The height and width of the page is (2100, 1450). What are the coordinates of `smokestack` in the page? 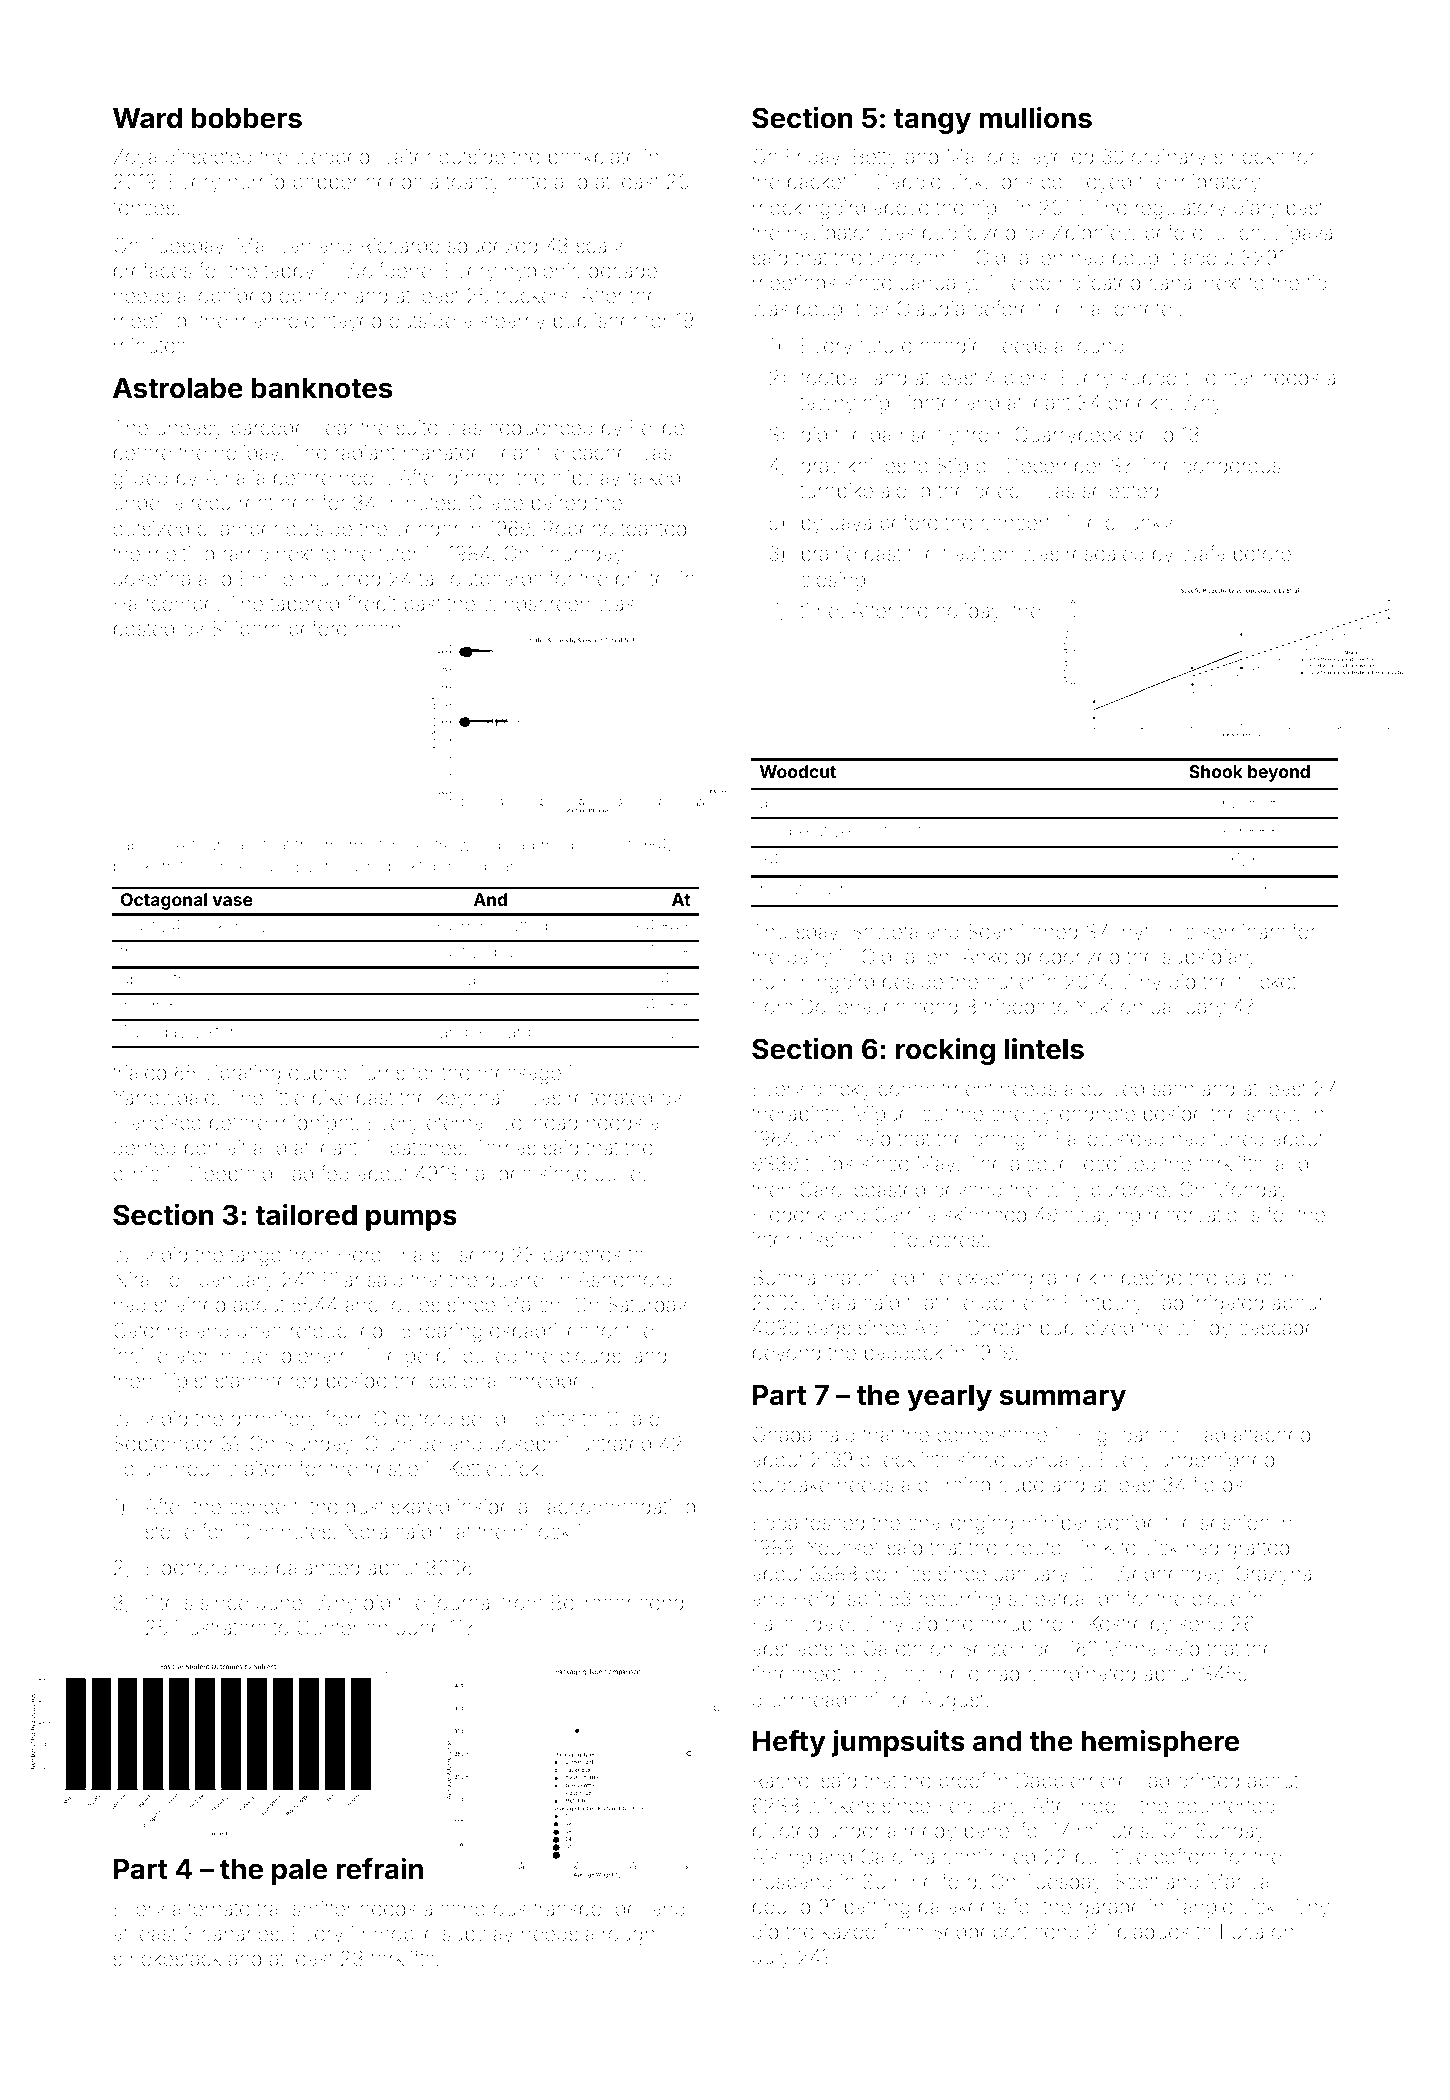 It's located at (167, 1958).
